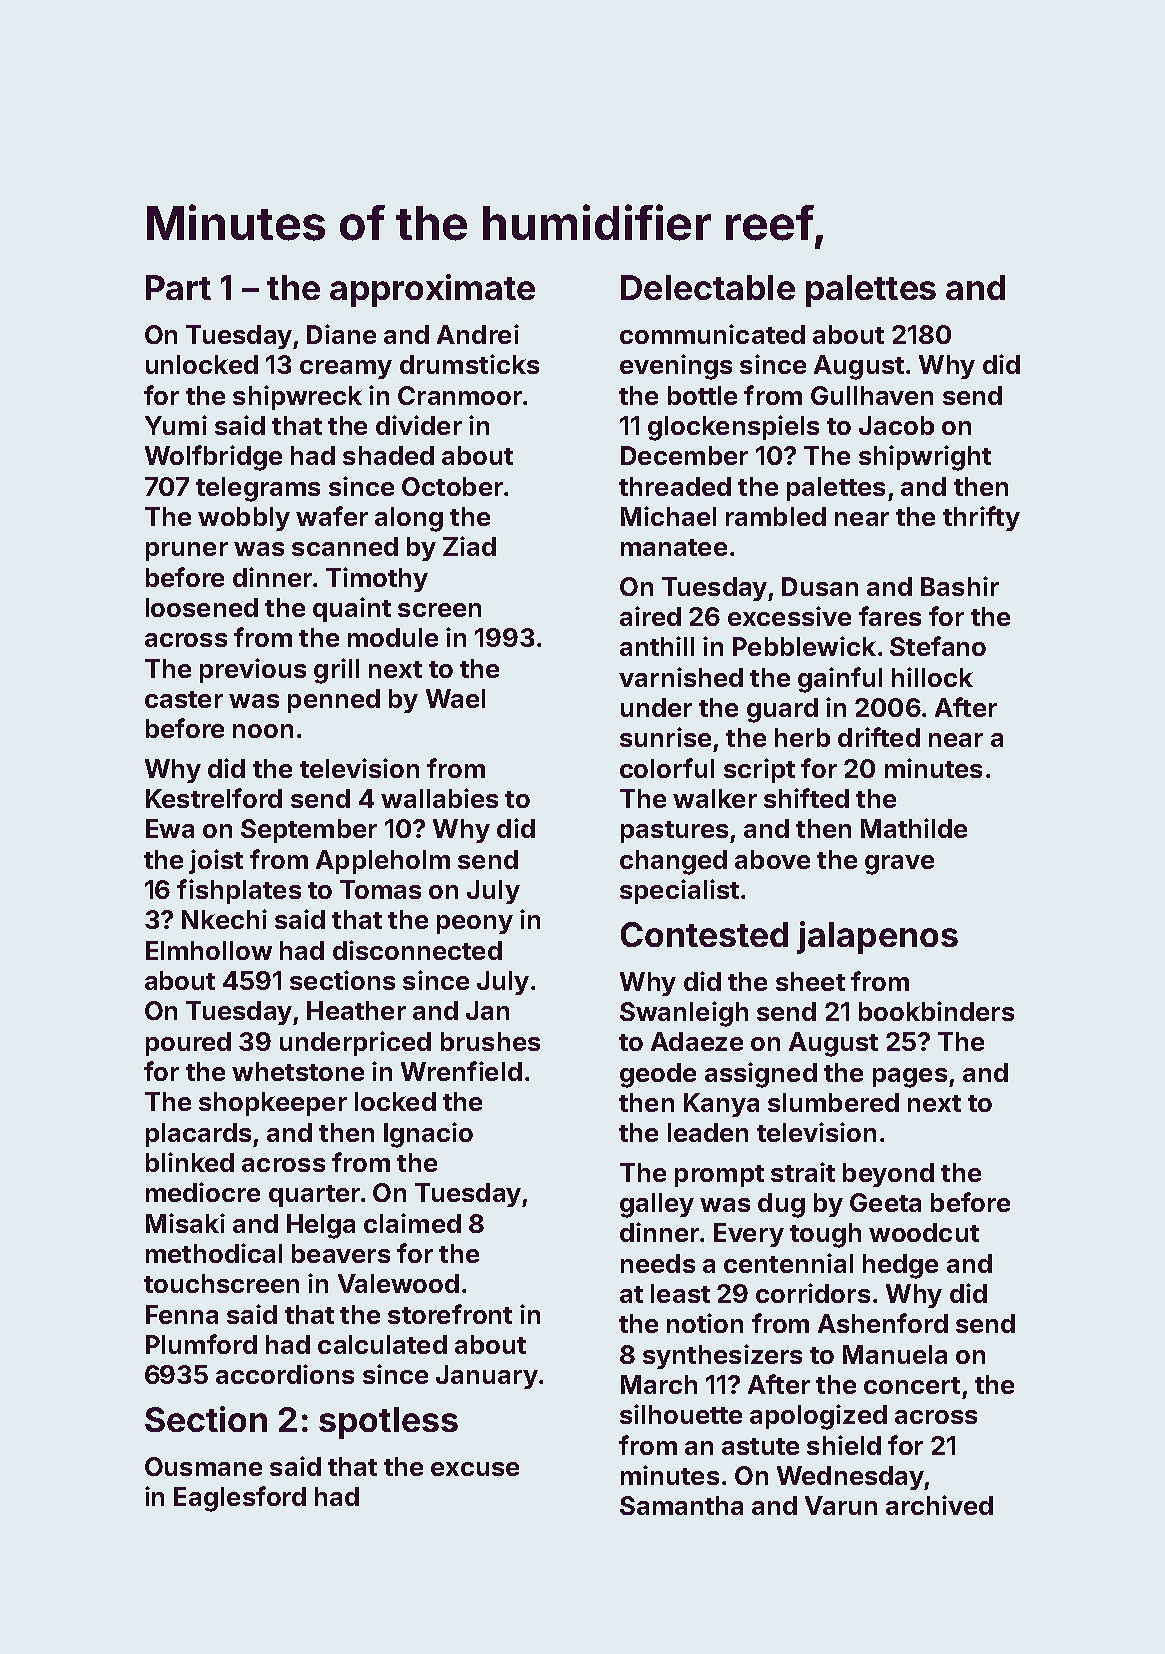  What do you see at coordinates (240, 1499) in the screenshot?
I see `Eaglesford` at bounding box center [240, 1499].
